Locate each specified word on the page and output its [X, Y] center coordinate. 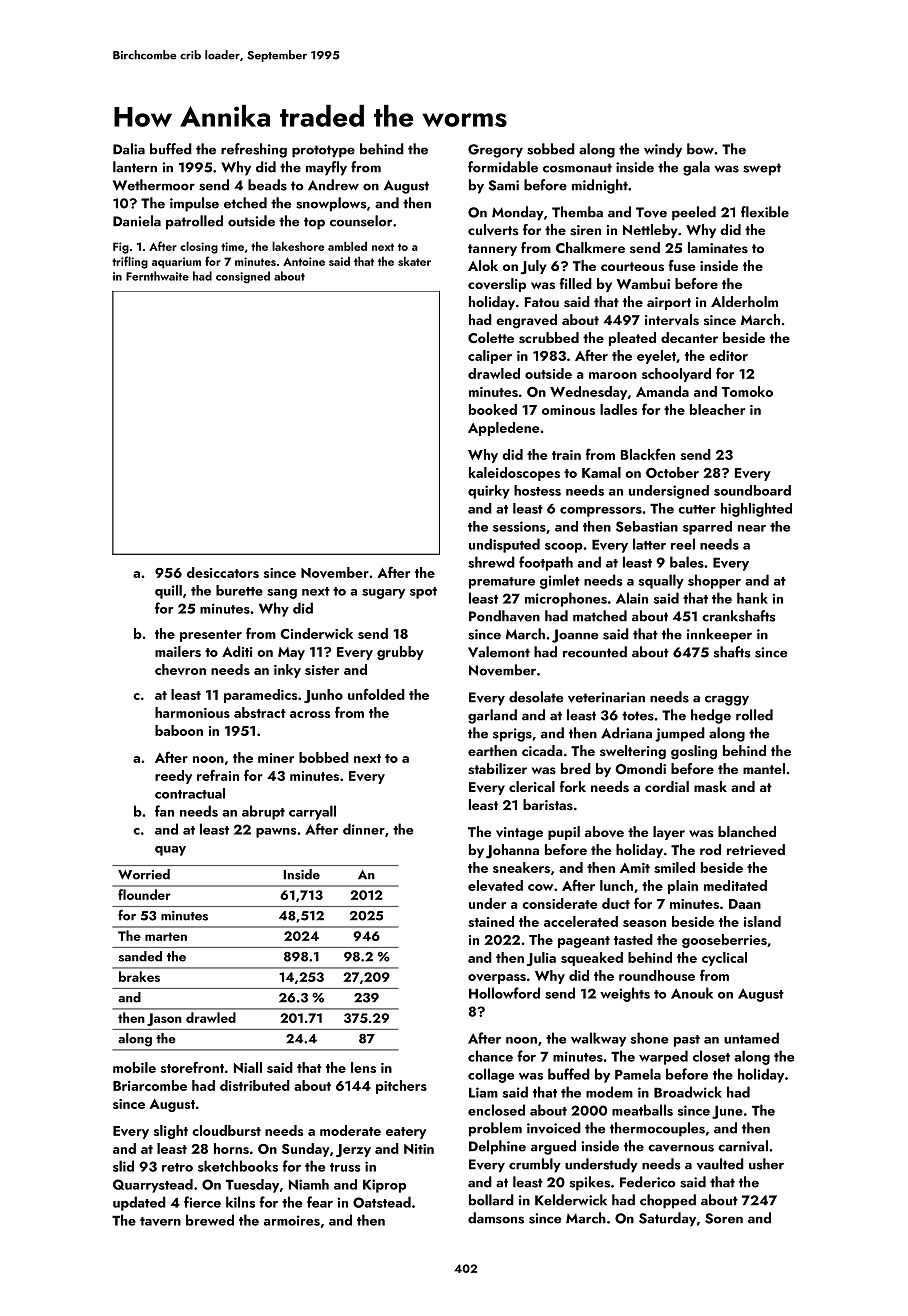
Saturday [667, 1219]
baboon [179, 730]
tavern [160, 1221]
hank [752, 598]
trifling [130, 262]
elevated [495, 885]
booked [493, 409]
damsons [496, 1218]
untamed [751, 1038]
